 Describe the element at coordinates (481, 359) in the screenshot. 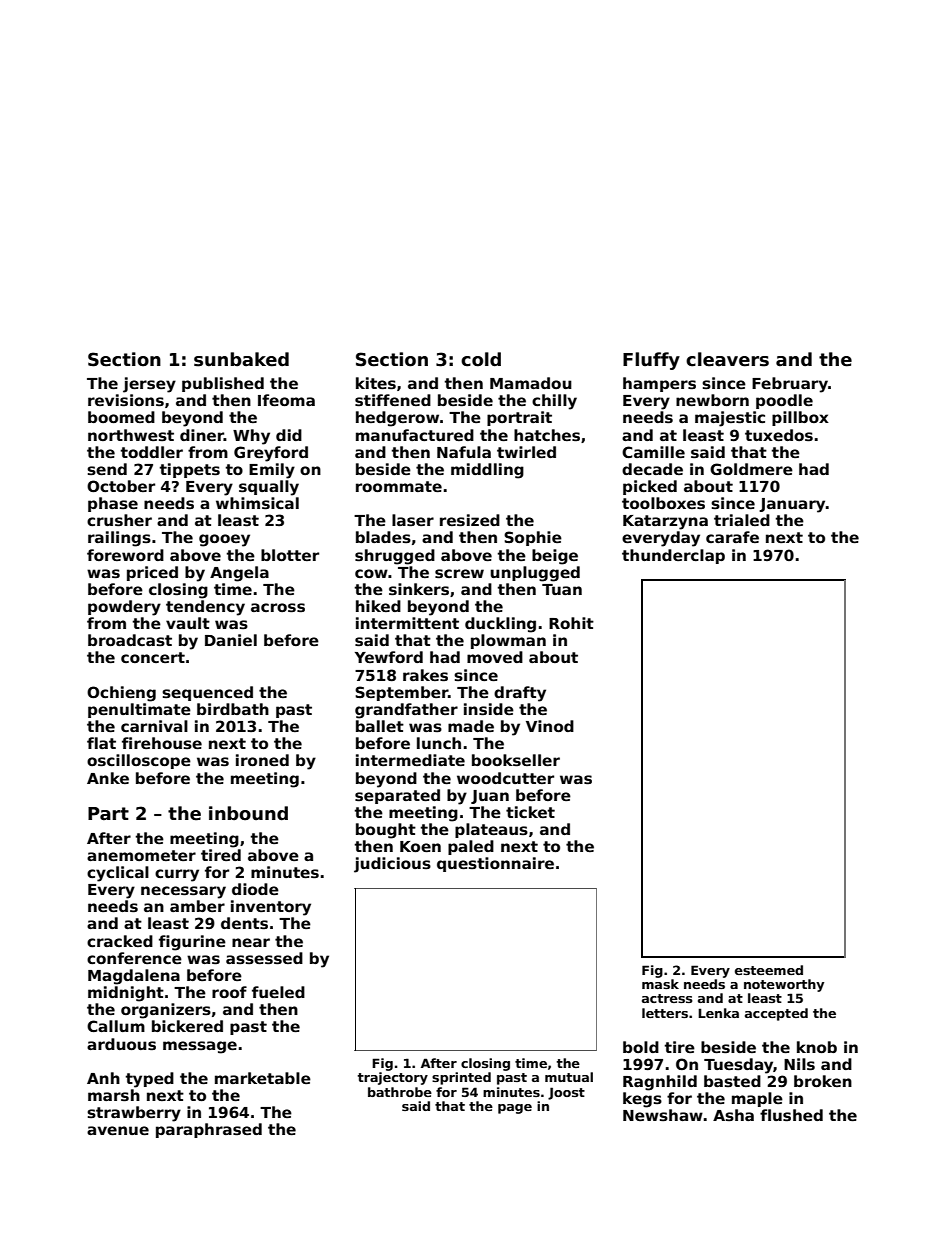

I see `cold` at that location.
